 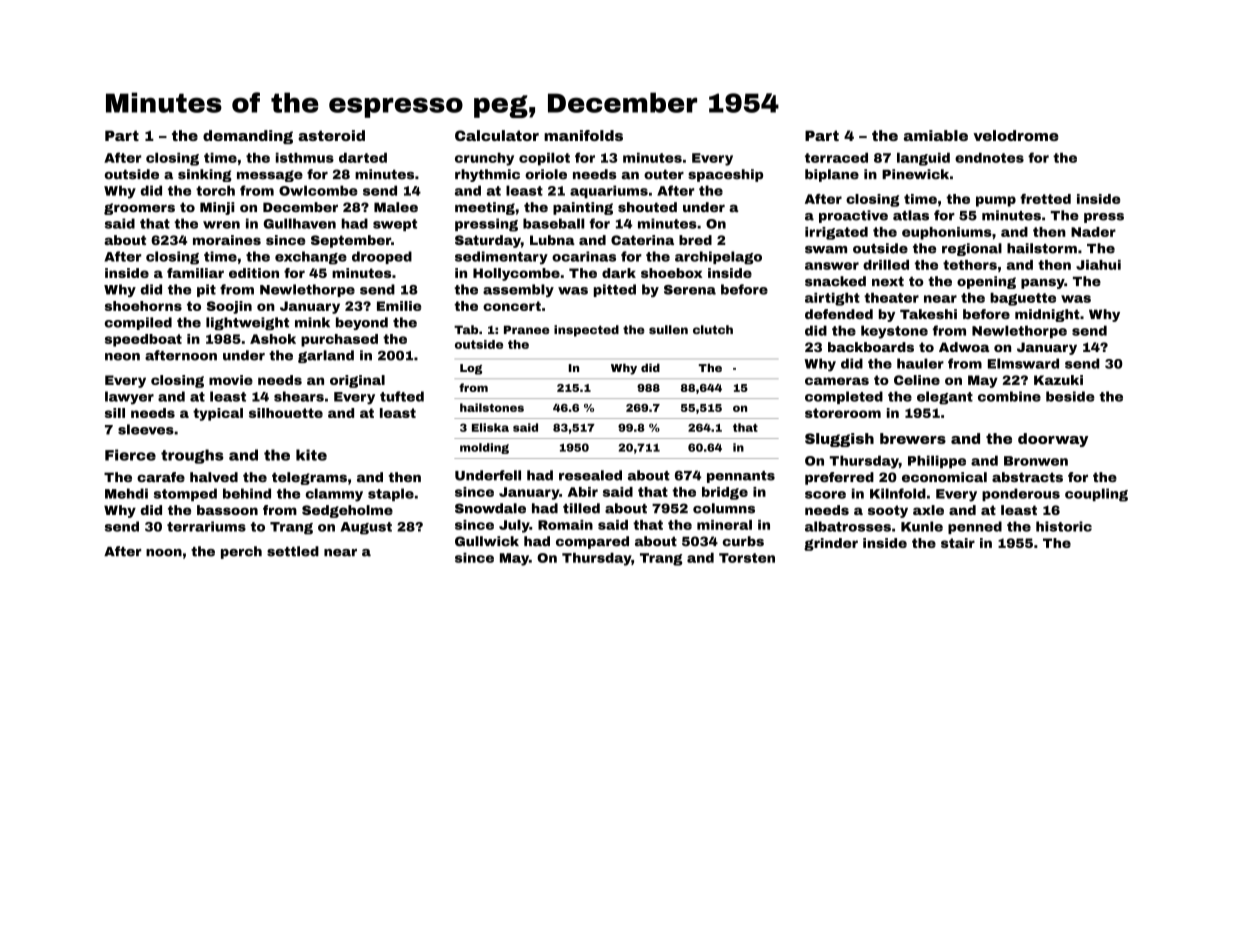 What do you see at coordinates (695, 240) in the screenshot?
I see `bred` at bounding box center [695, 240].
